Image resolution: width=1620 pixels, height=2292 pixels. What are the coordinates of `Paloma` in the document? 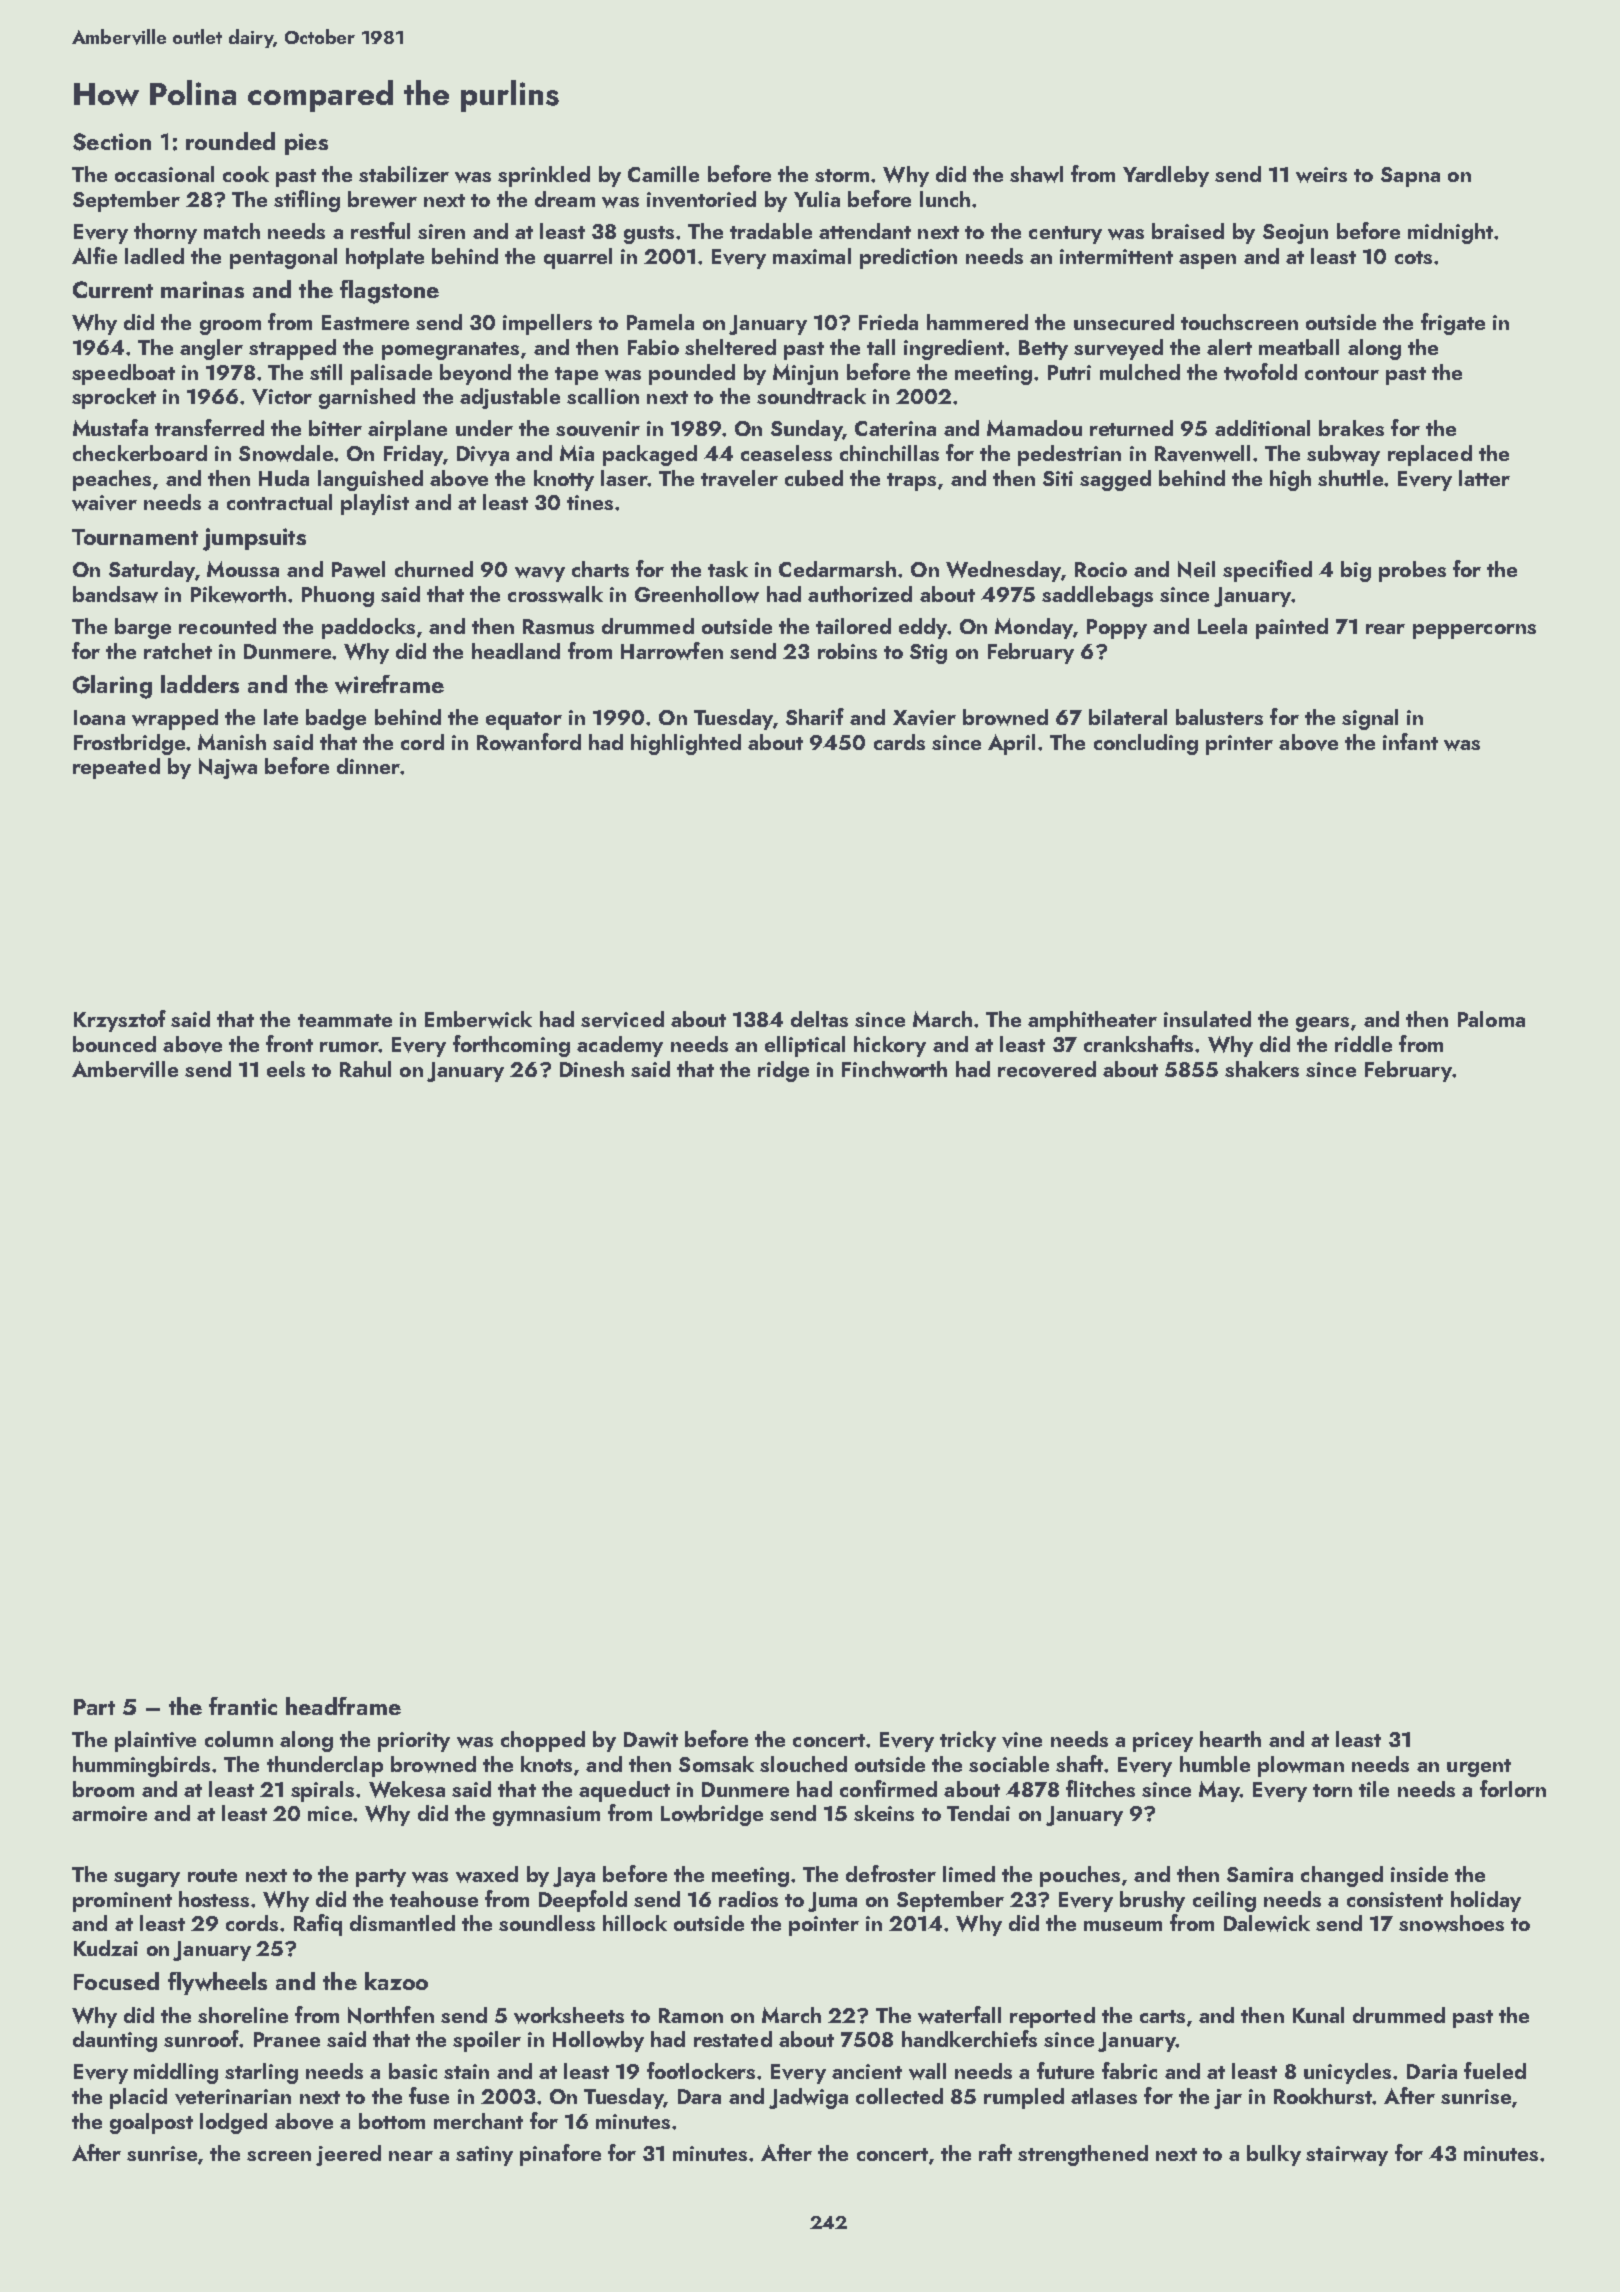 It's located at (1491, 1019).
